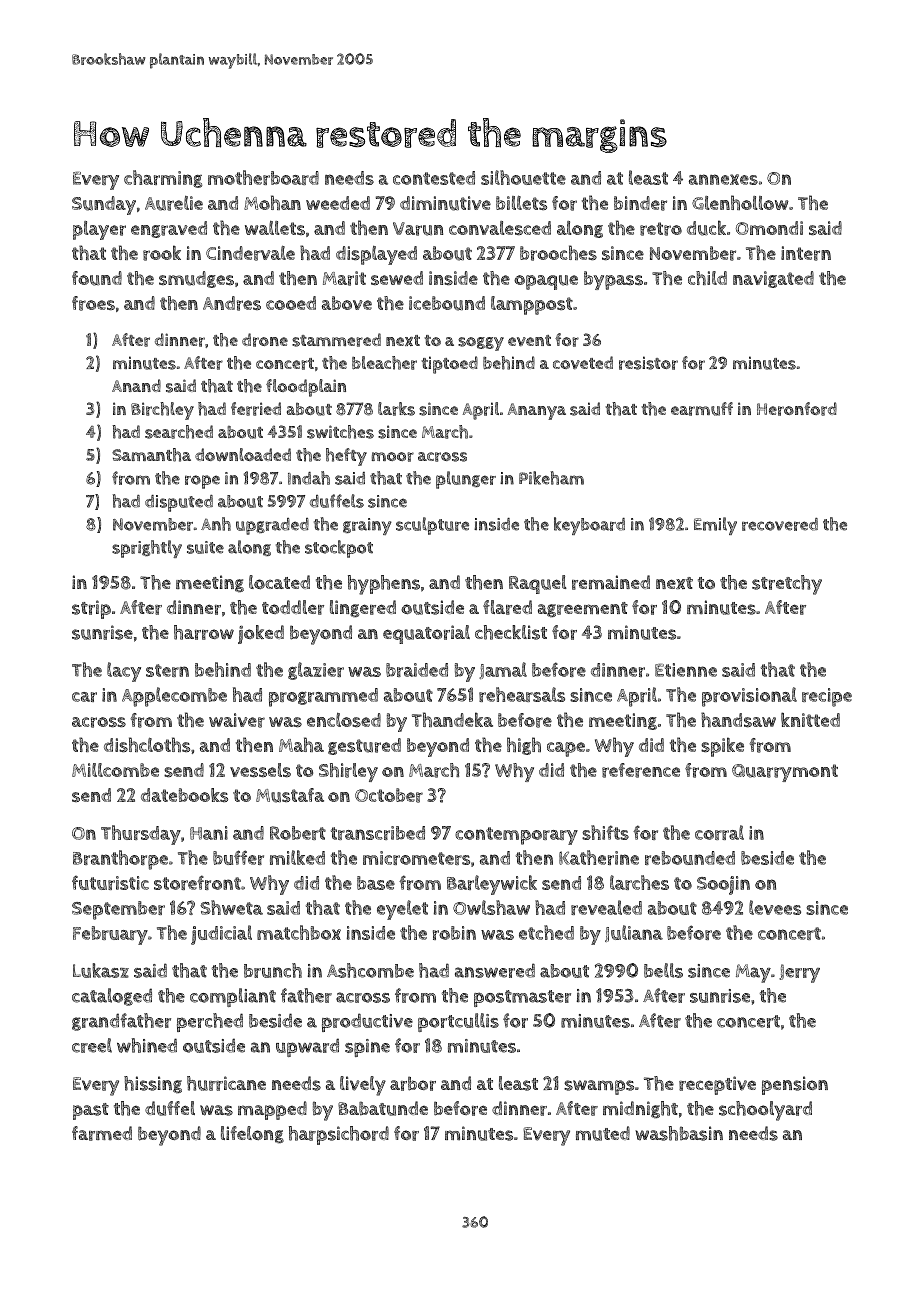  Describe the element at coordinates (434, 178) in the screenshot. I see `contested` at that location.
